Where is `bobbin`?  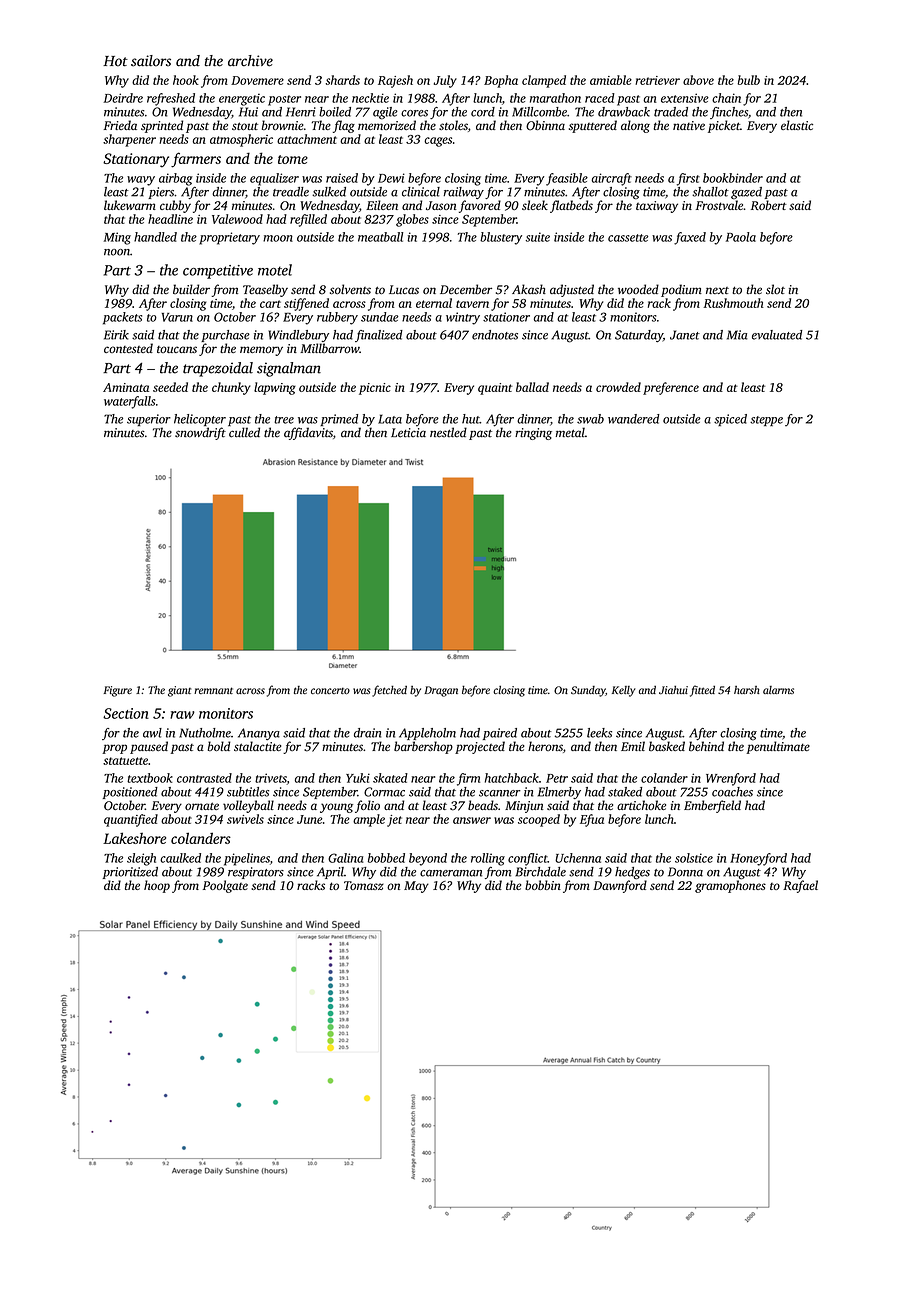
bobbin is located at coordinates (543, 885).
